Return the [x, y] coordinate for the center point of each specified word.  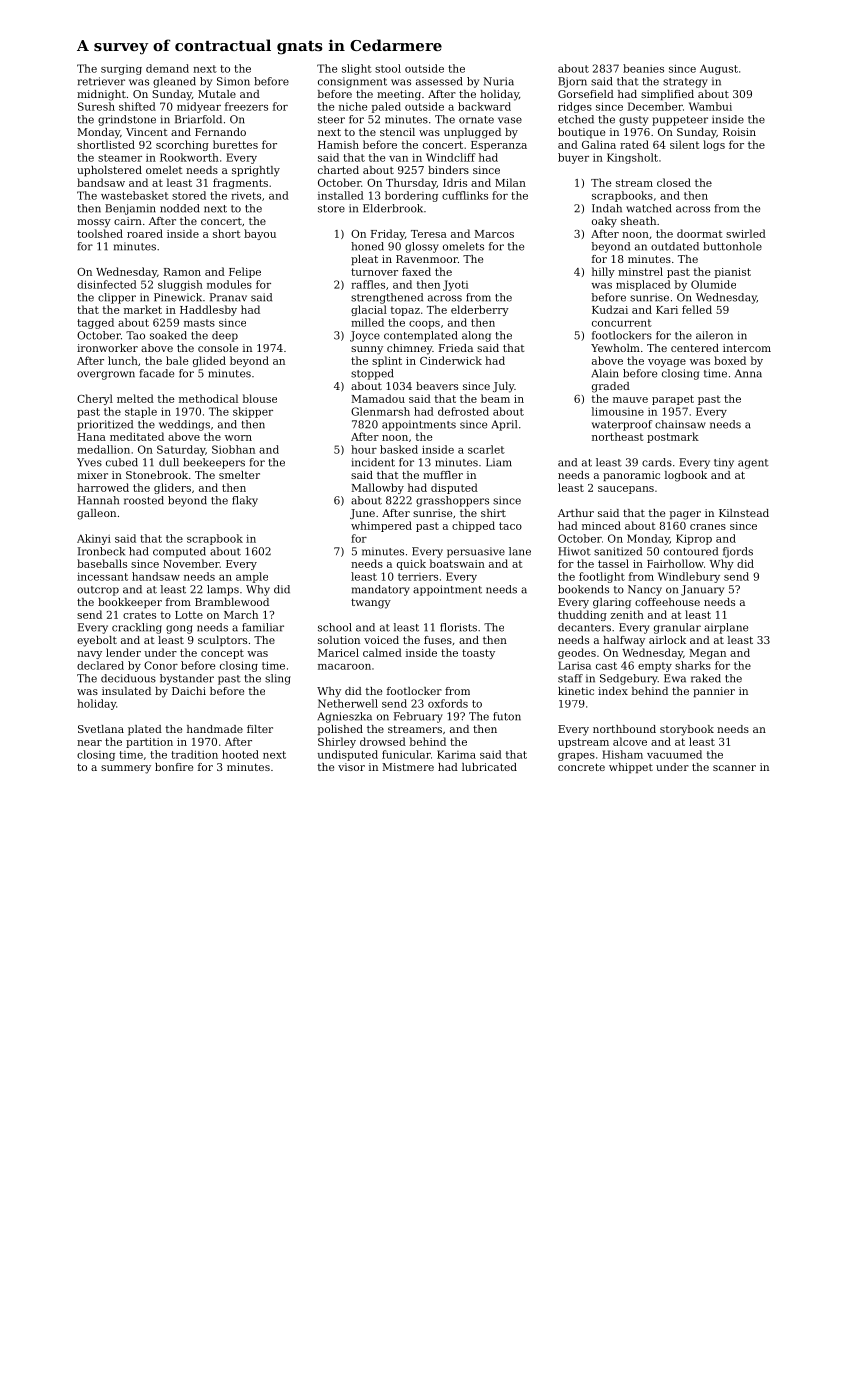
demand [167, 68]
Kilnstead [744, 513]
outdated [675, 246]
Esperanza [499, 146]
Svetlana [101, 729]
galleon [96, 514]
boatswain [457, 563]
